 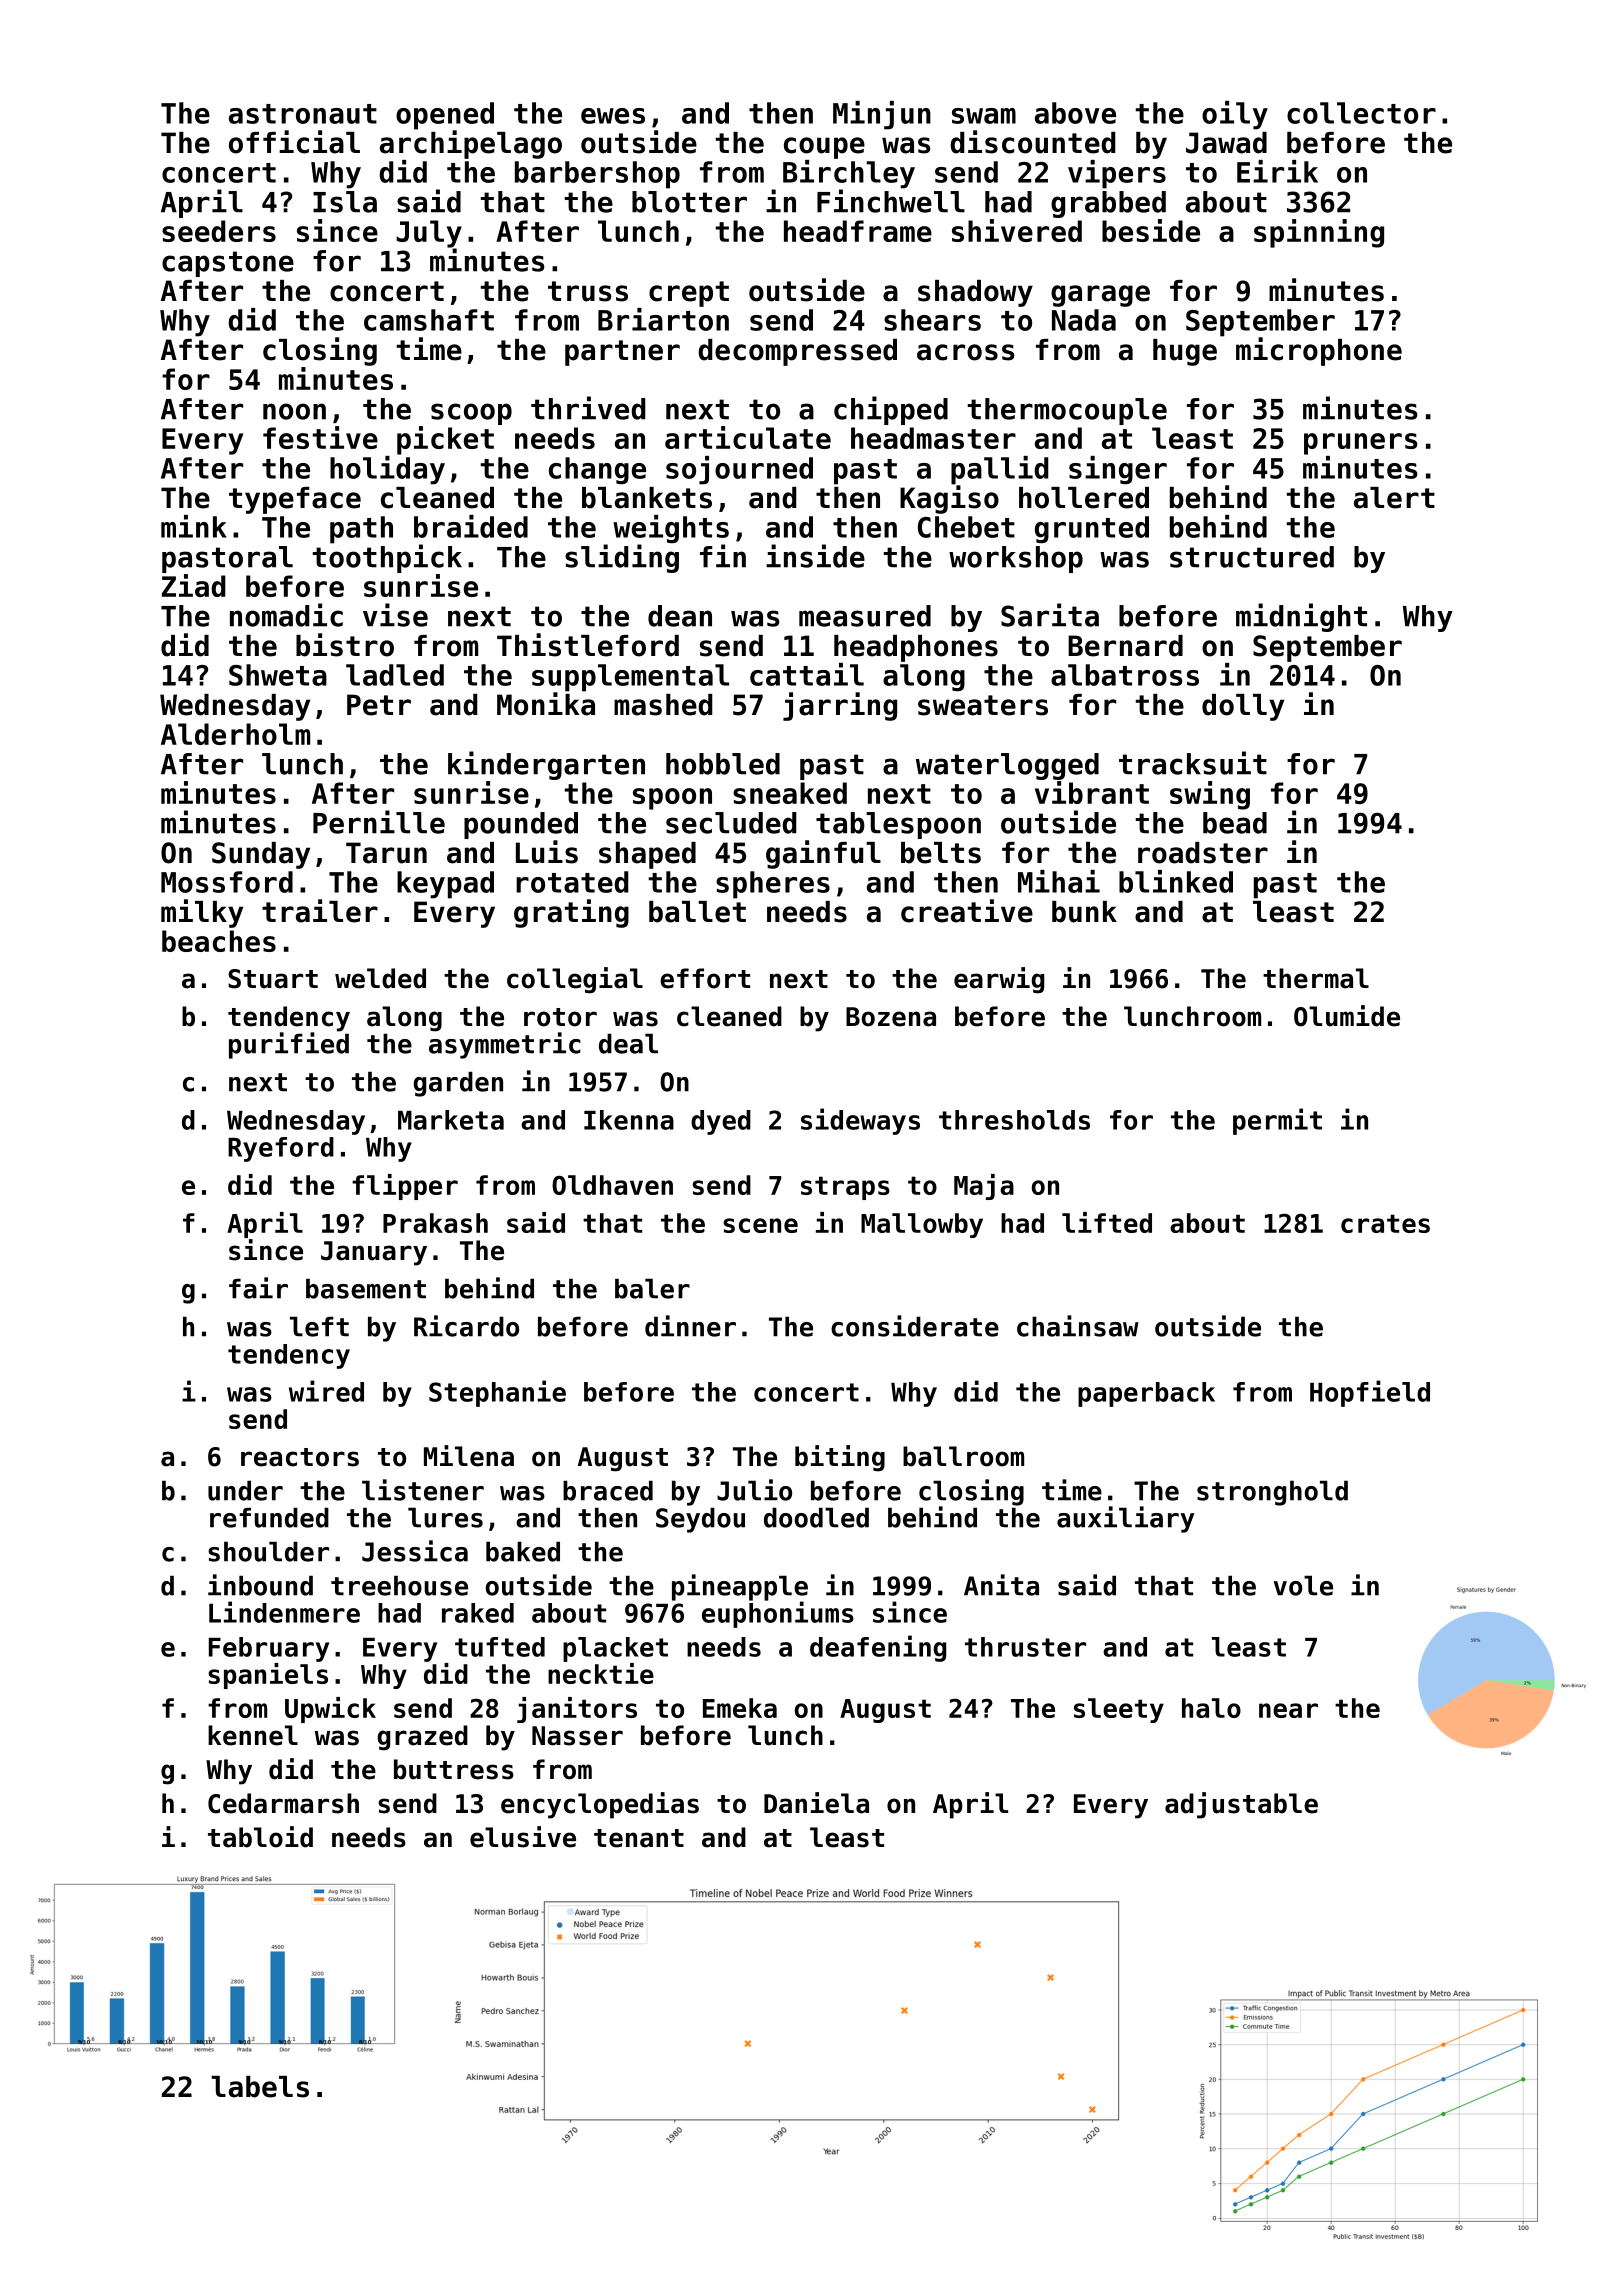 I want to click on secluded, so click(x=731, y=823).
